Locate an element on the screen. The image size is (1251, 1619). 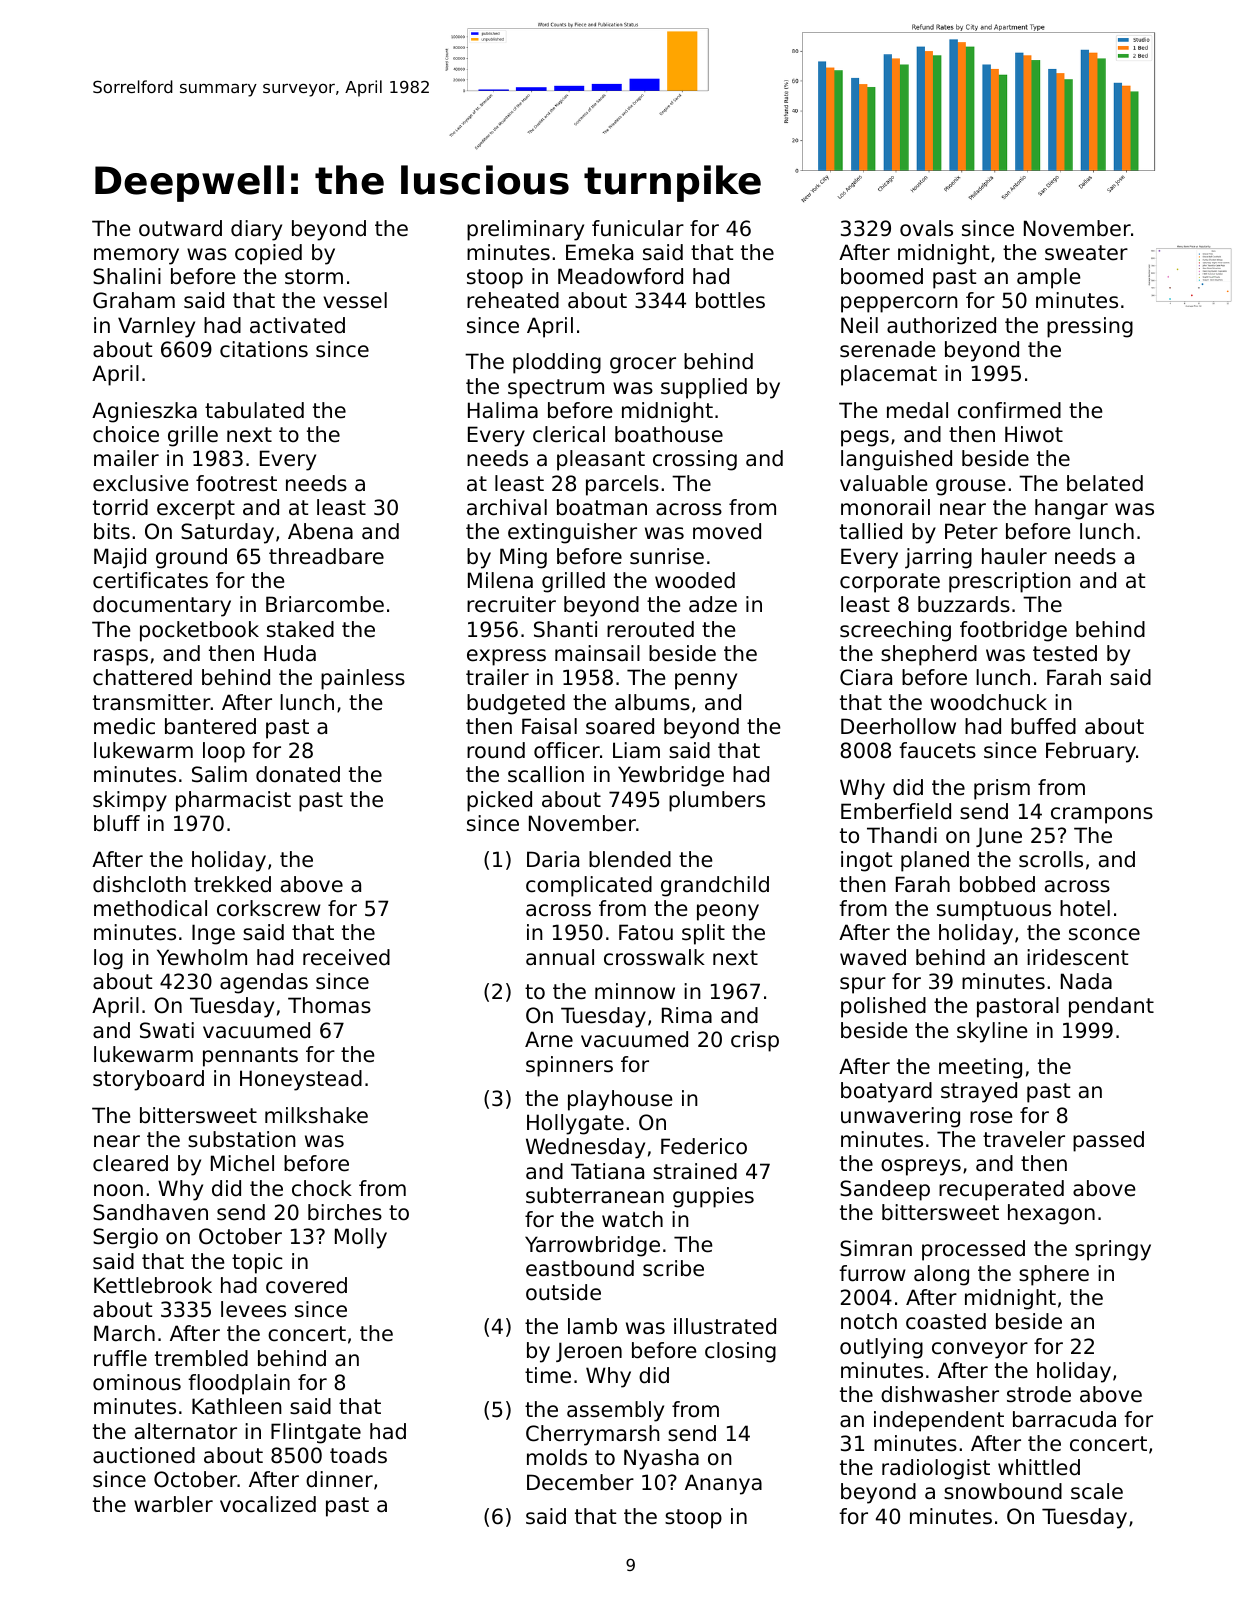
pressing is located at coordinates (1090, 327).
